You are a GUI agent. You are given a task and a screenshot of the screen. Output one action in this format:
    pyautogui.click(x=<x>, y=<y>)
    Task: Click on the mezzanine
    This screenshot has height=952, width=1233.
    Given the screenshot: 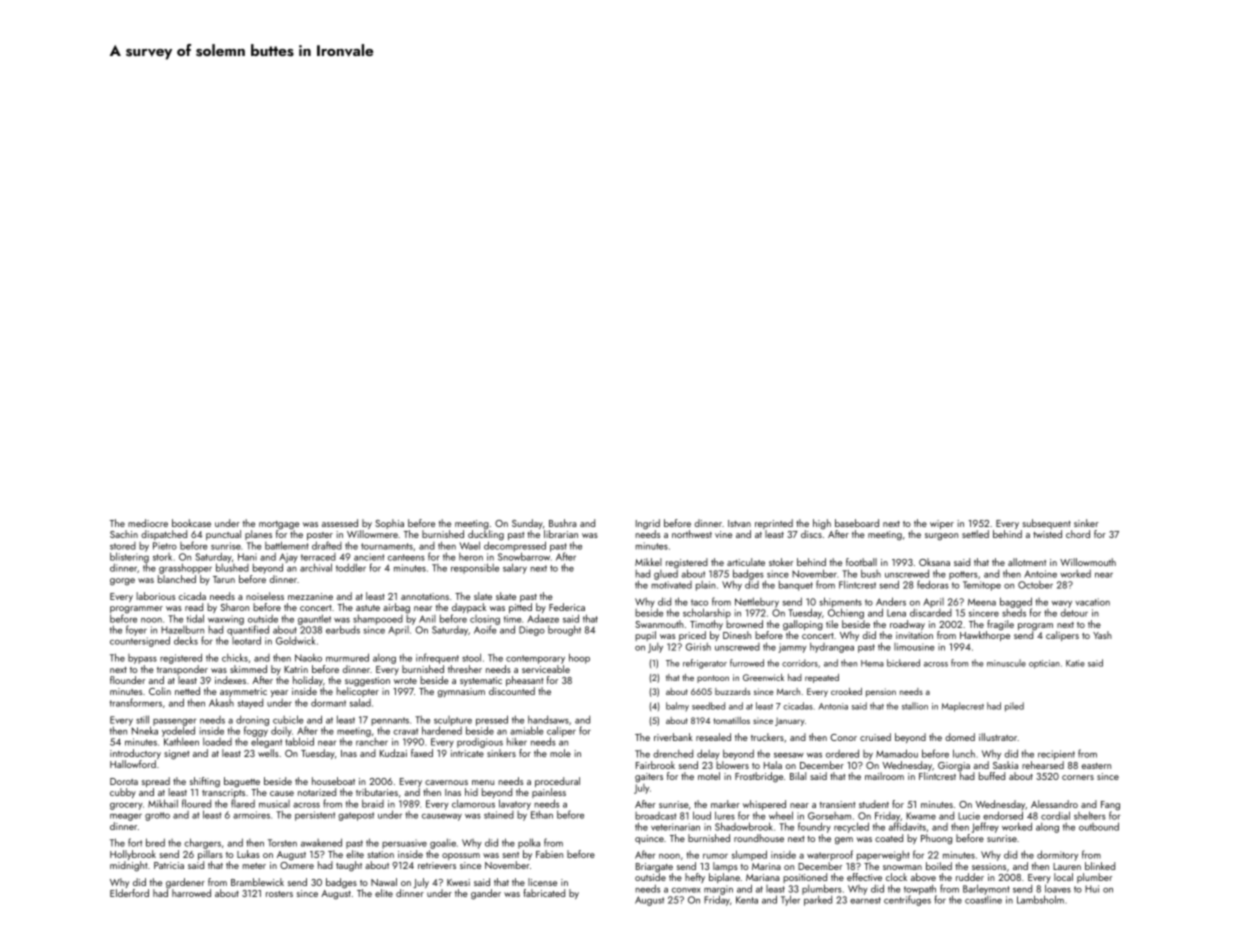 What is the action you would take?
    pyautogui.click(x=310, y=596)
